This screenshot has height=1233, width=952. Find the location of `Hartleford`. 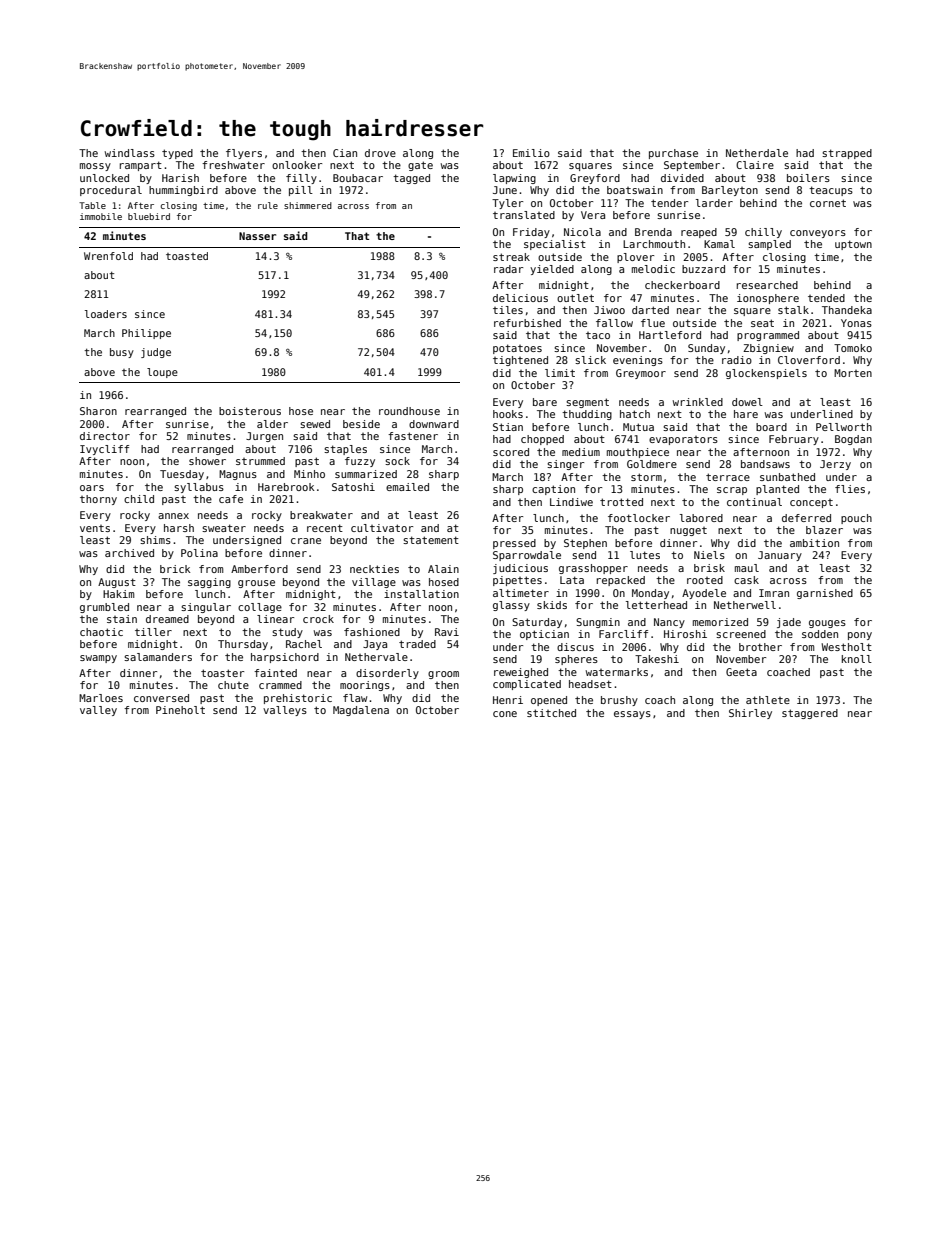

Hartleford is located at coordinates (670, 335).
